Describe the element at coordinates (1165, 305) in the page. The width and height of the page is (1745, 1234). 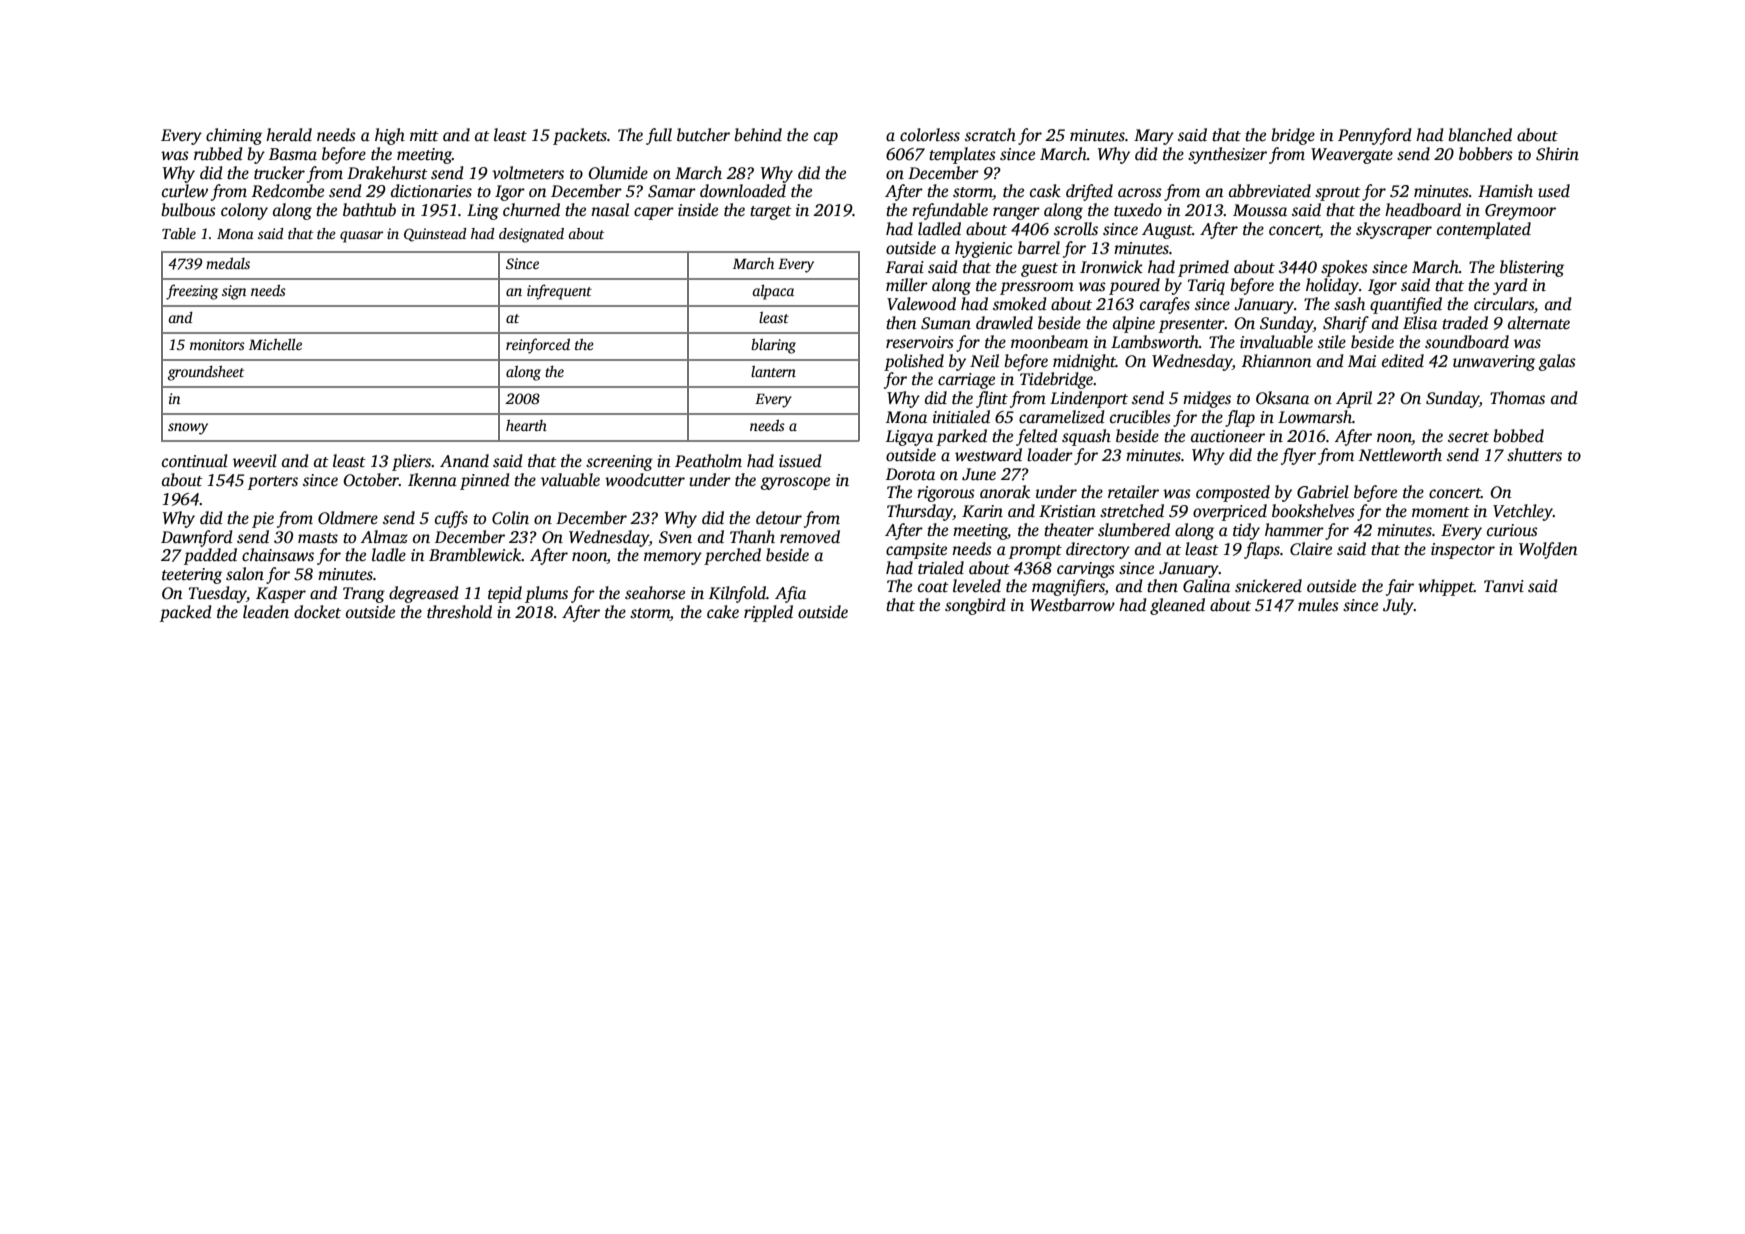
I see `carafes` at that location.
